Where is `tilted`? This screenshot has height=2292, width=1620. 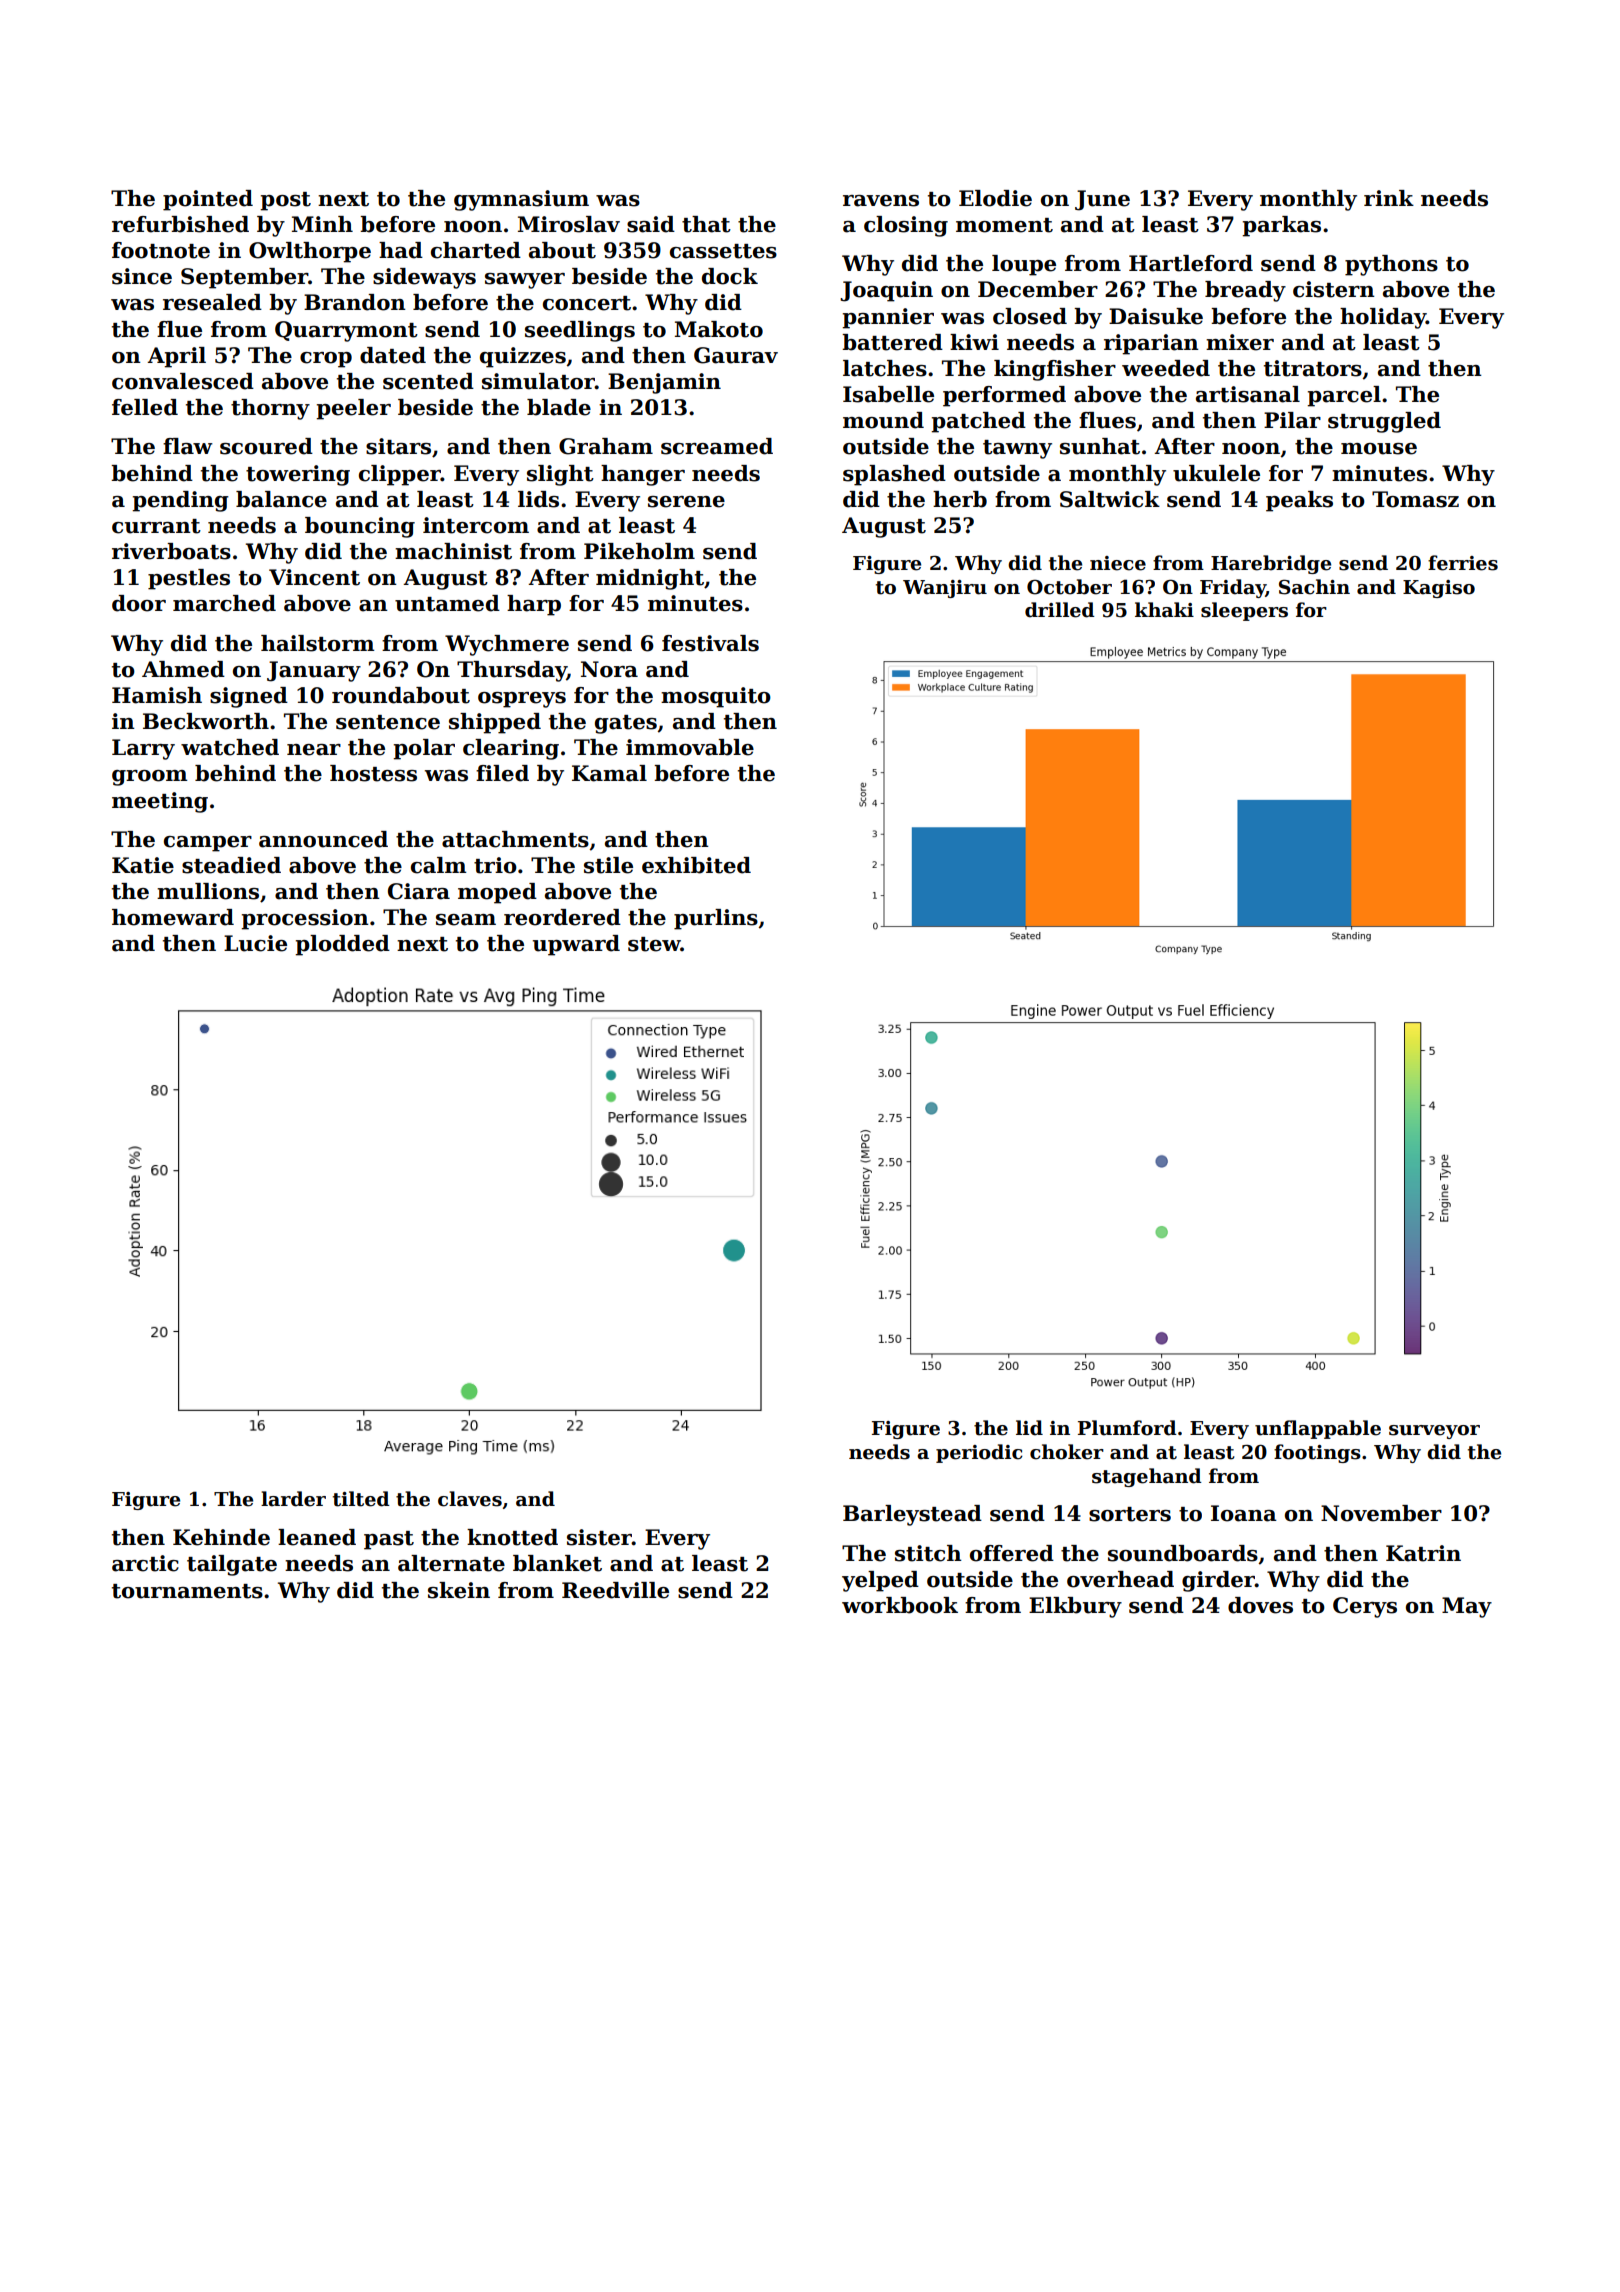
tilted is located at coordinates (361, 1499).
